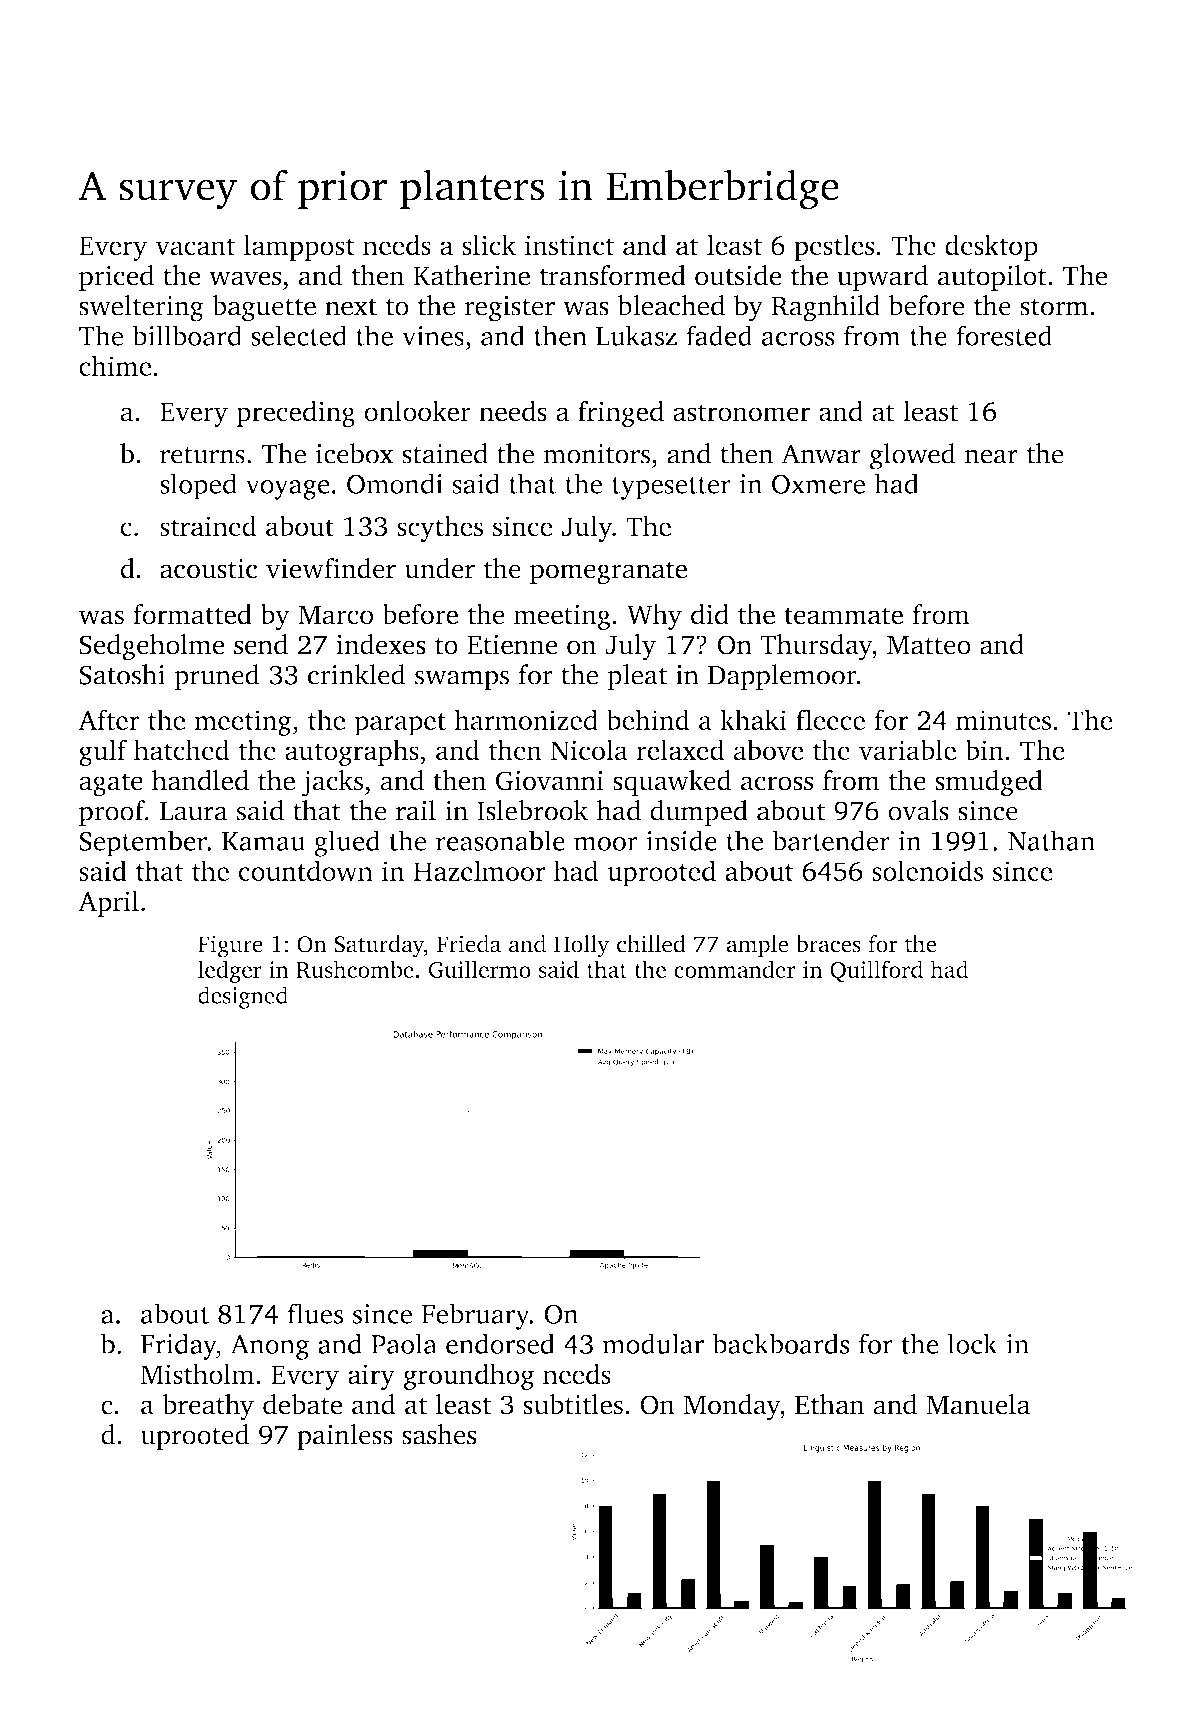 The height and width of the screenshot is (1730, 1195). Describe the element at coordinates (230, 971) in the screenshot. I see `ledger` at that location.
